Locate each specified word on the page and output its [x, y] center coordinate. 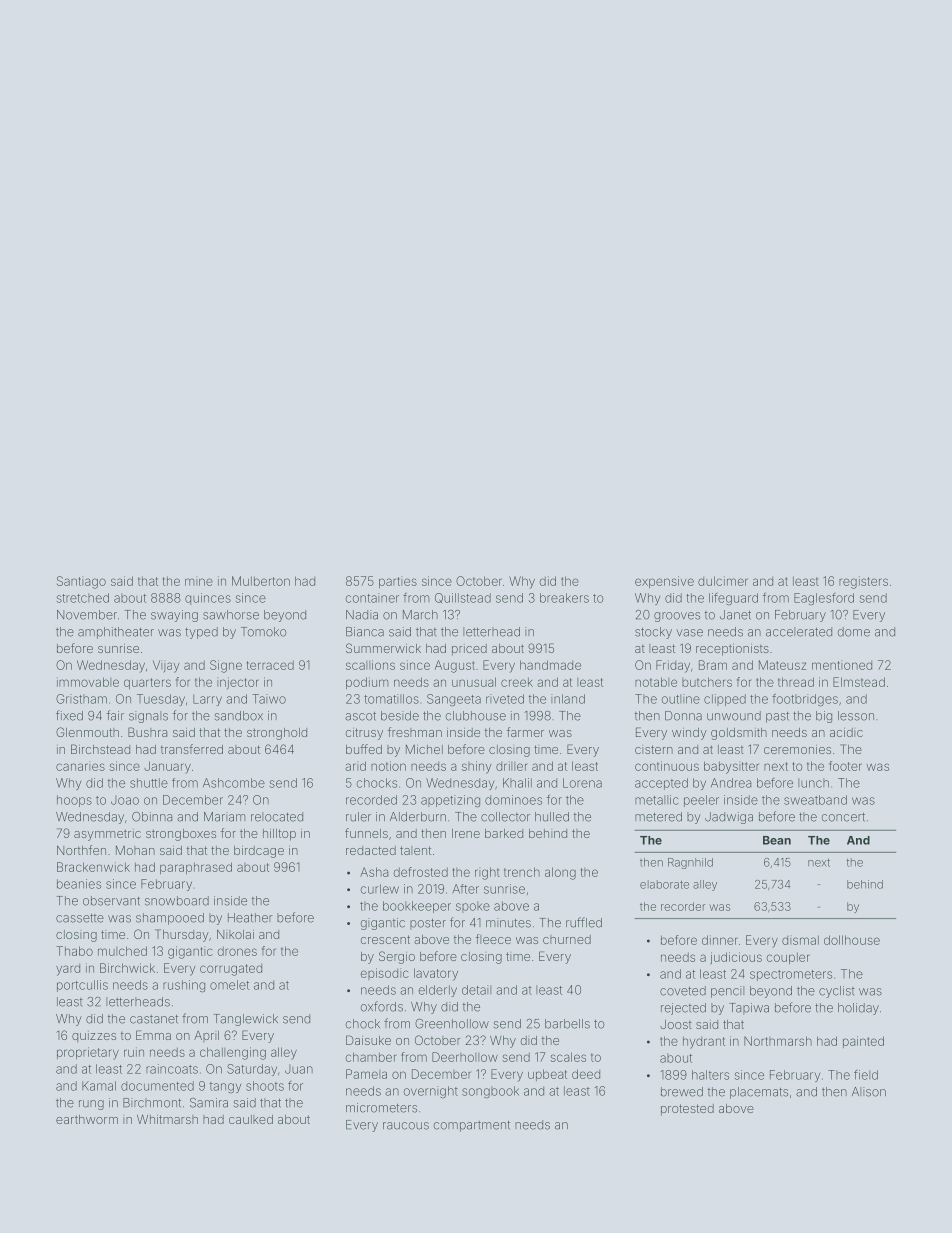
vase [689, 633]
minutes [508, 923]
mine [199, 581]
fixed [69, 715]
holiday [858, 1009]
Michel [424, 749]
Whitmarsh [167, 1119]
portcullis [82, 986]
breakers [564, 598]
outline [681, 699]
